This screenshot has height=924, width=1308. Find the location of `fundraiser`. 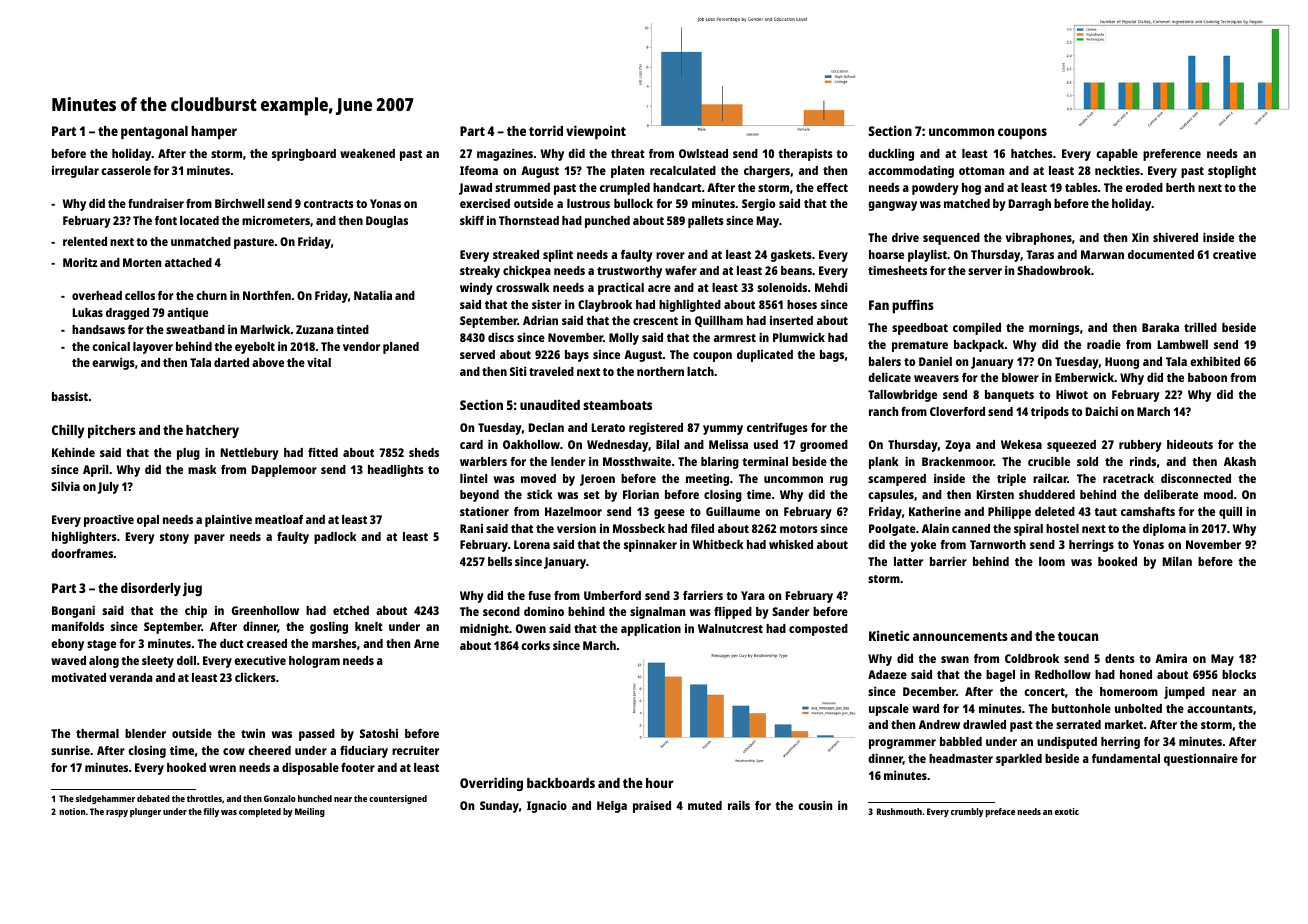

fundraiser is located at coordinates (156, 203).
